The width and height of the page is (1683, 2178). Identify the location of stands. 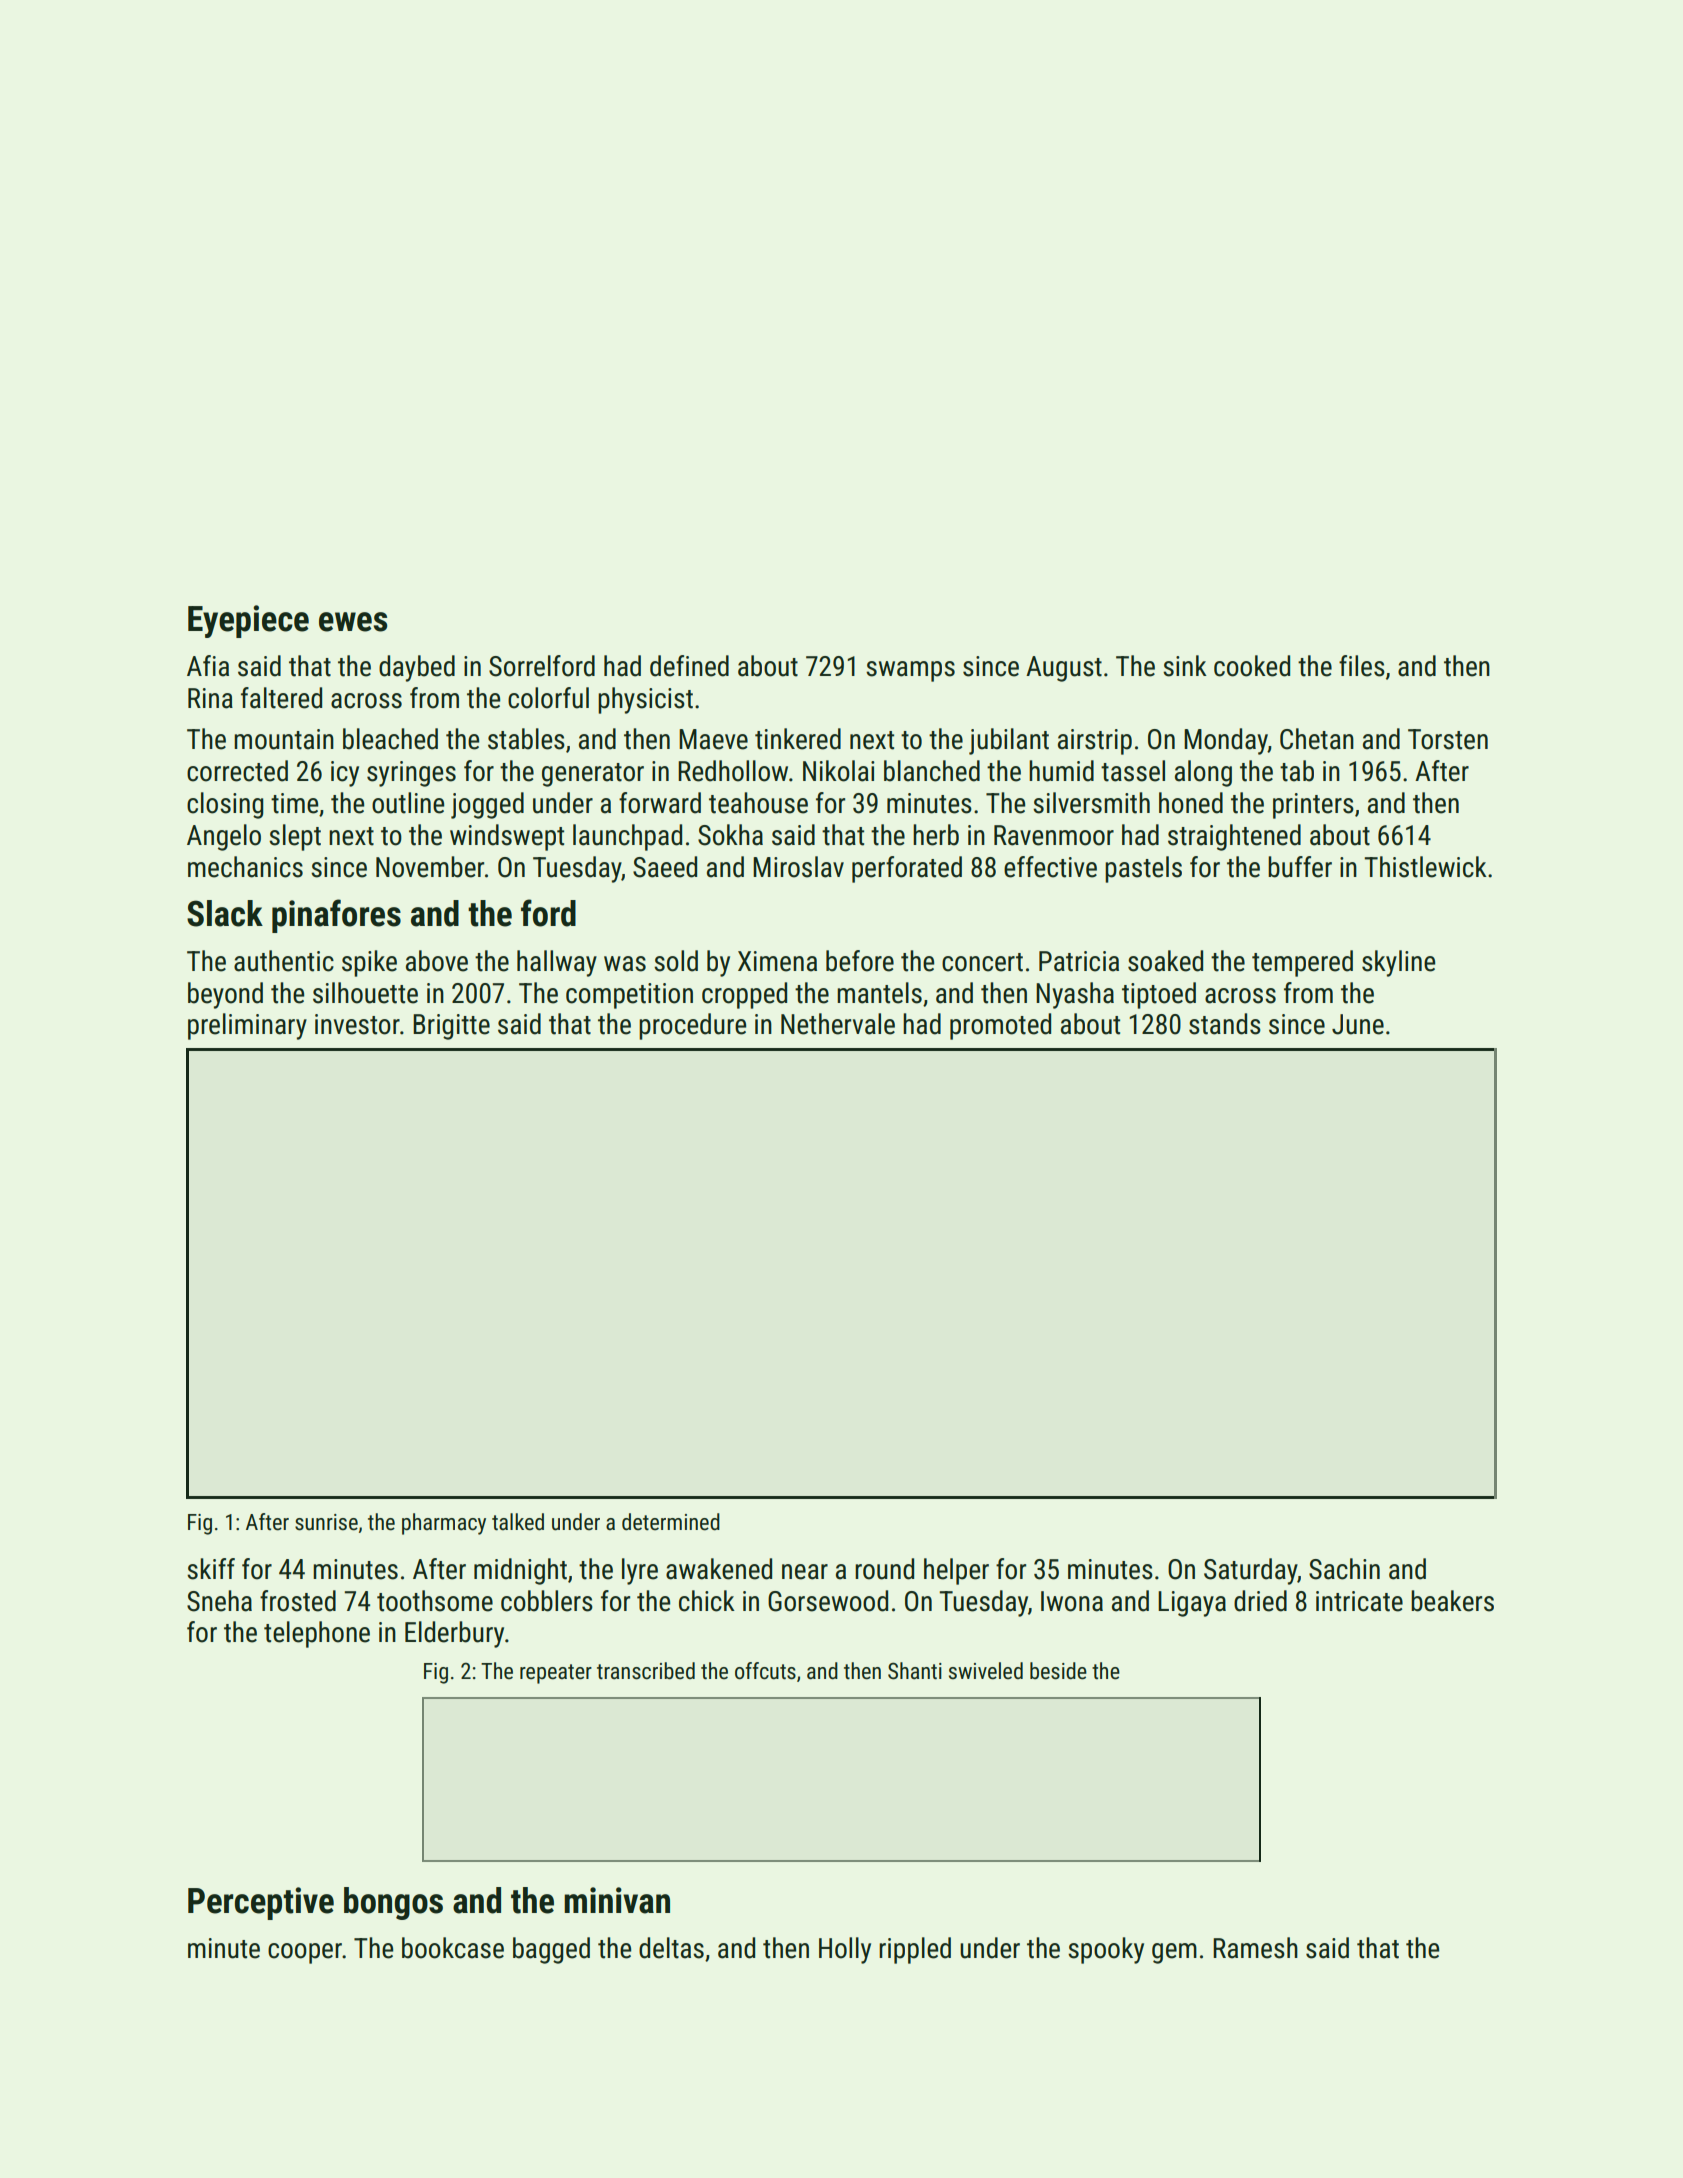
(1225, 1024).
